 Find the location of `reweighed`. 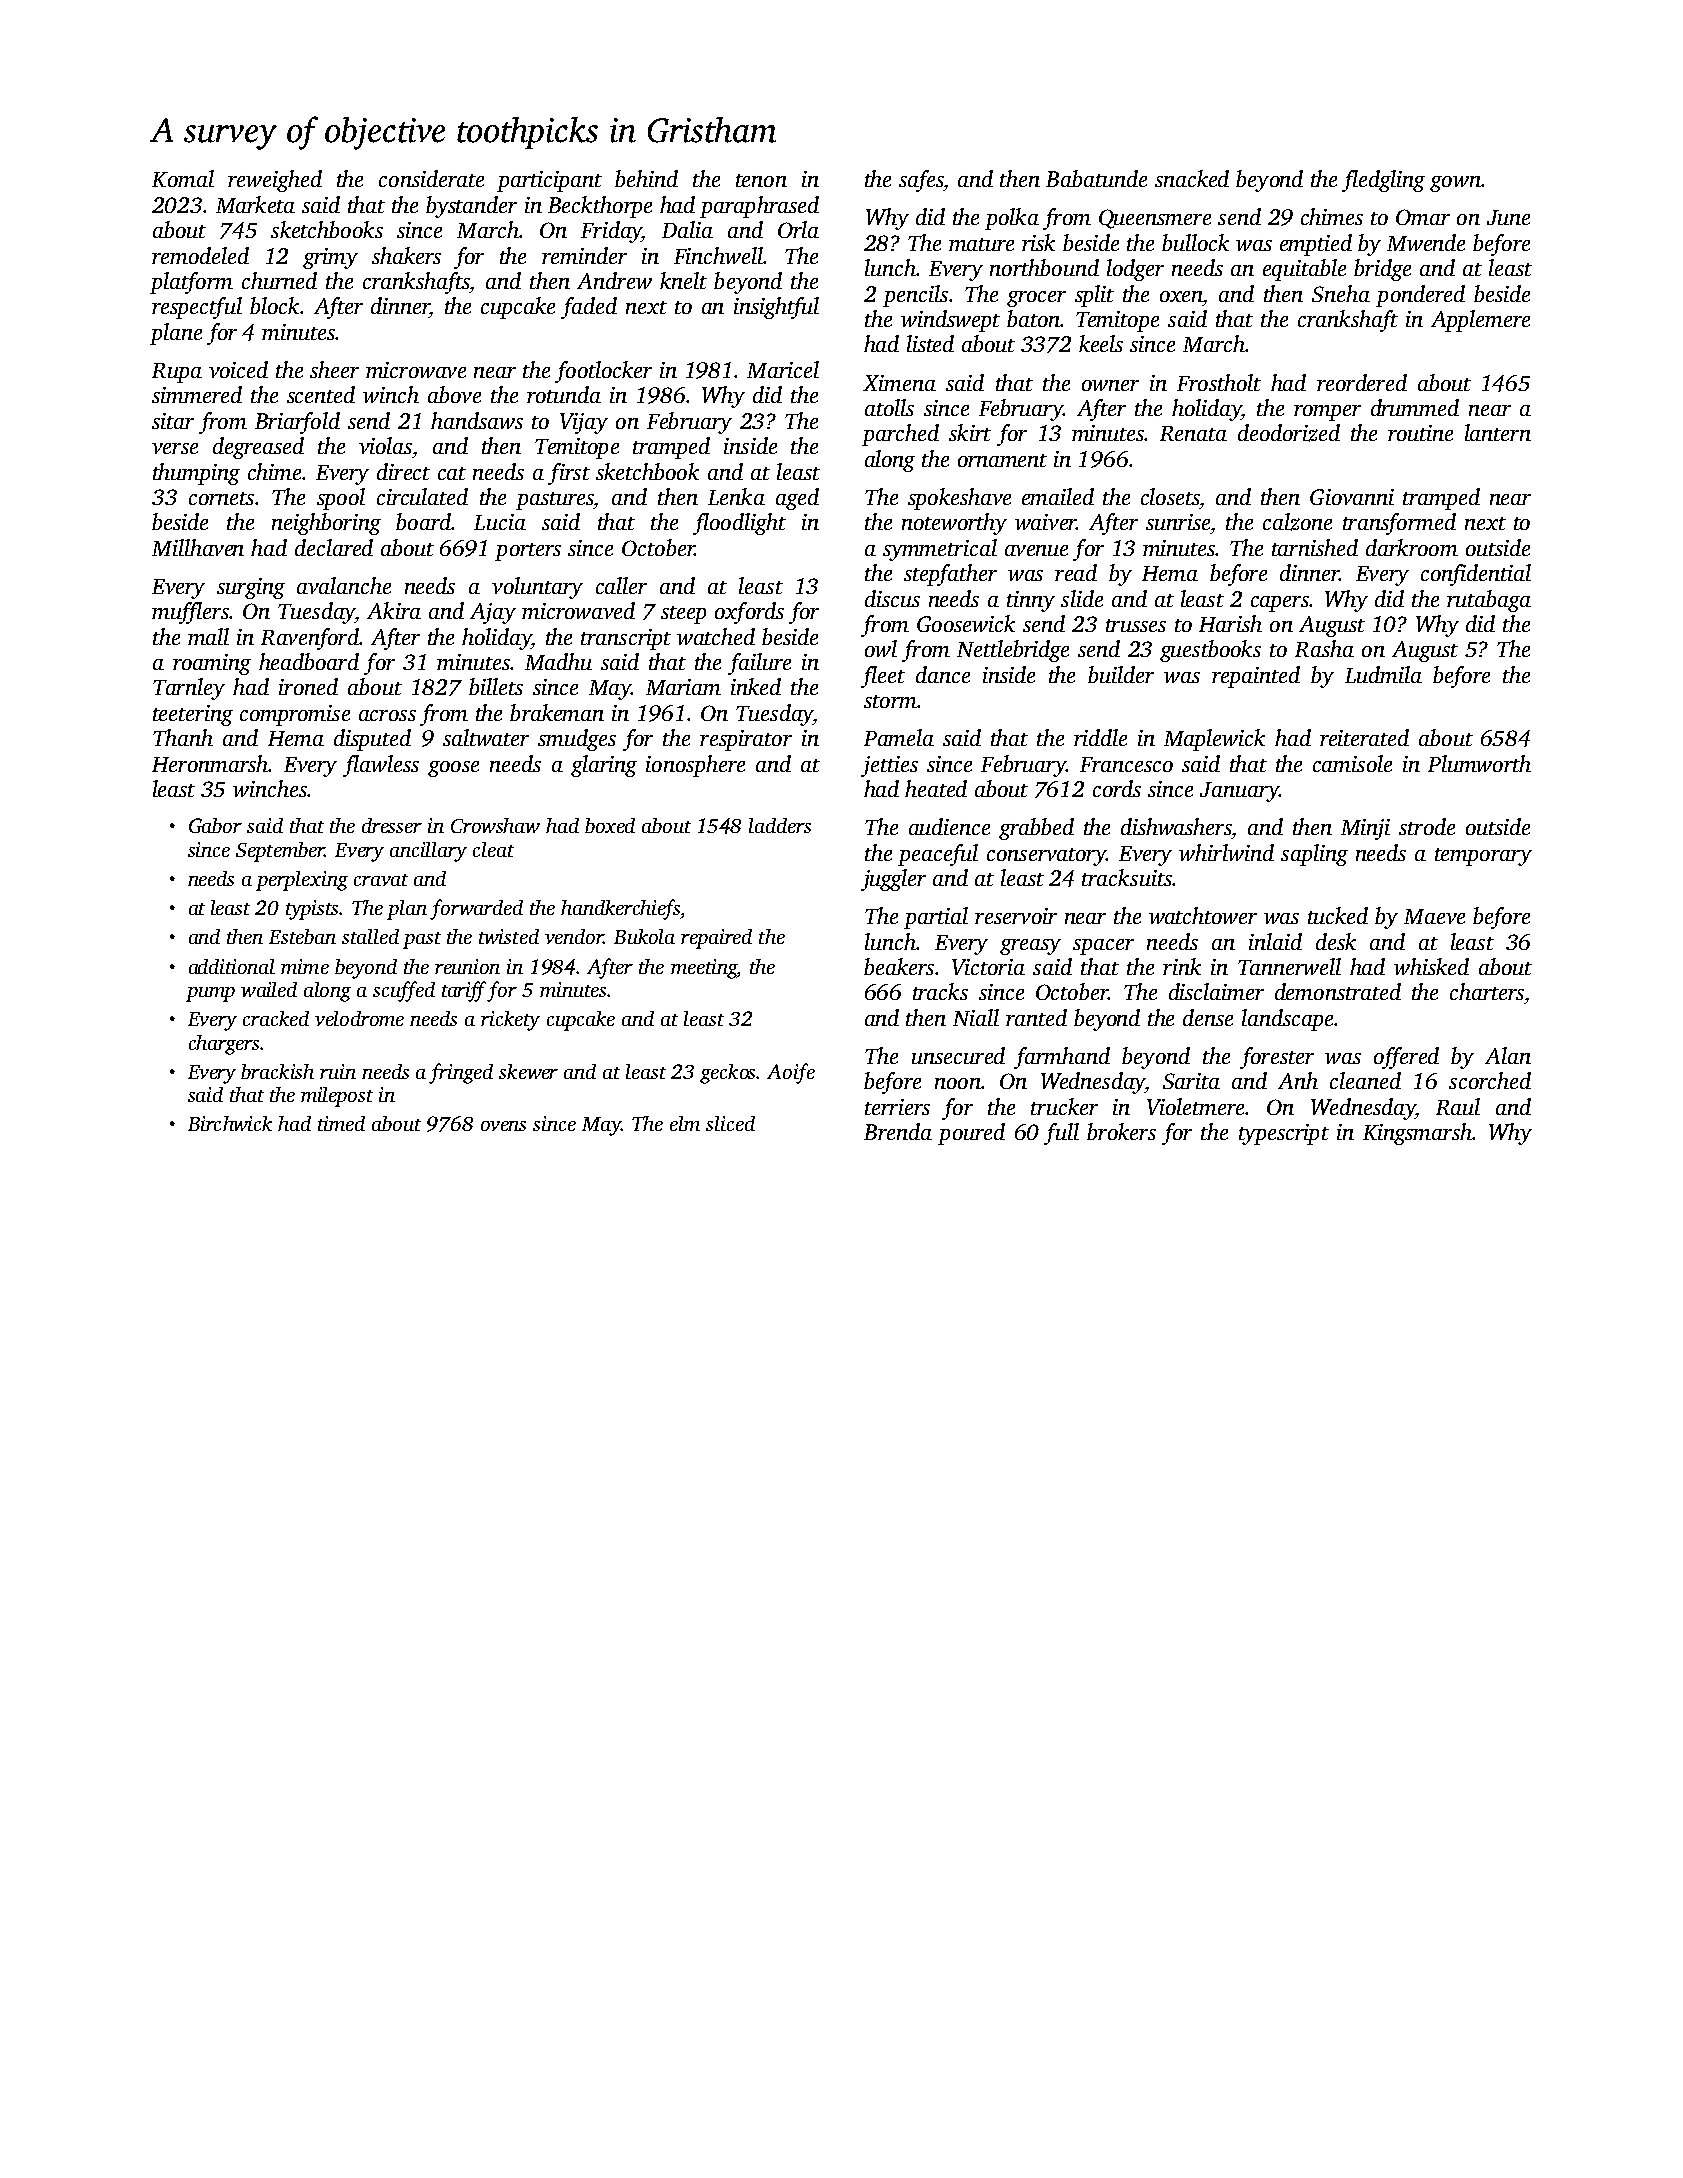

reweighed is located at coordinates (275, 181).
